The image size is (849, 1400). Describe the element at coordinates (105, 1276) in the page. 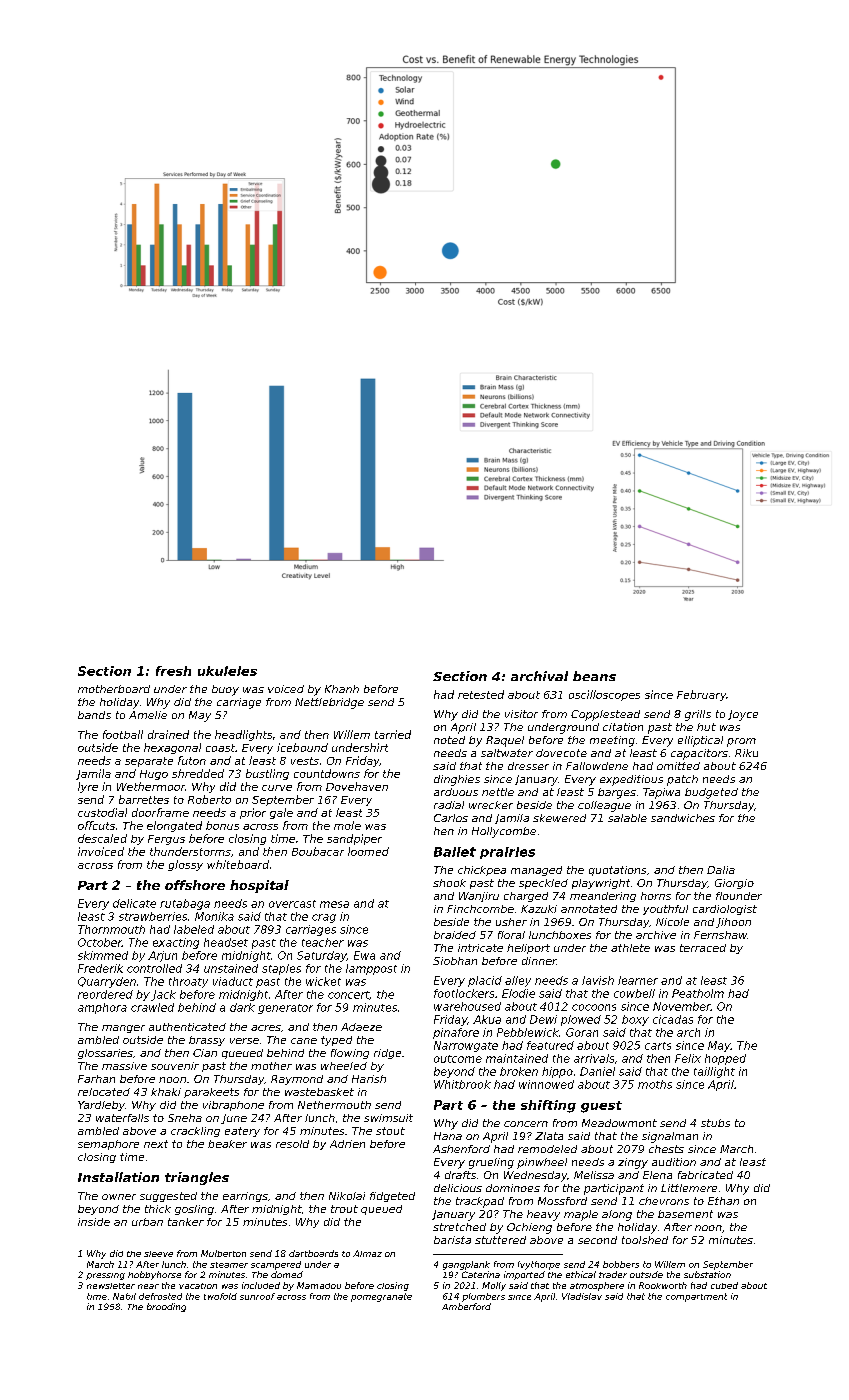

I see `pressing` at that location.
